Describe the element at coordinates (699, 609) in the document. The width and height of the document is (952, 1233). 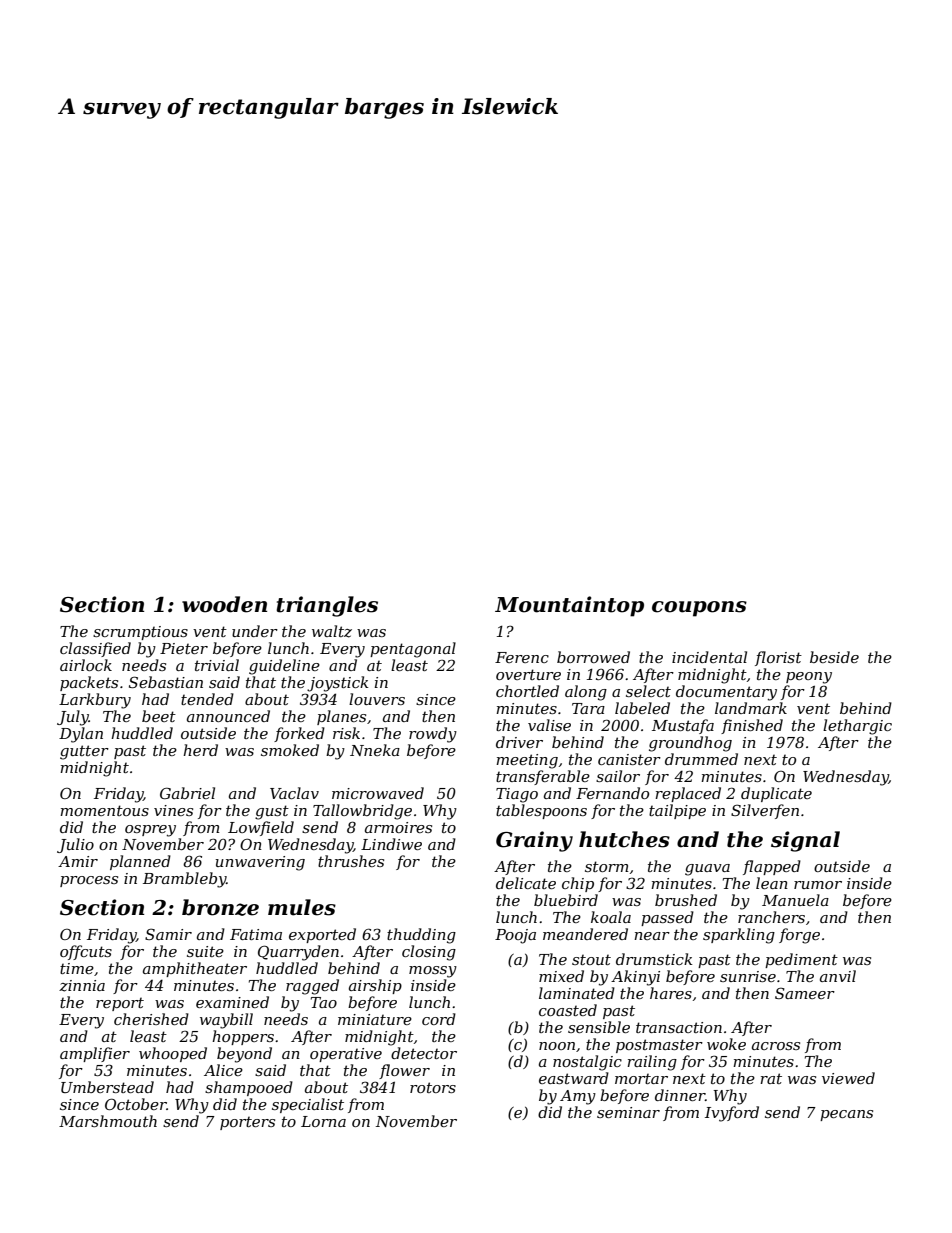
I see `coupons` at that location.
